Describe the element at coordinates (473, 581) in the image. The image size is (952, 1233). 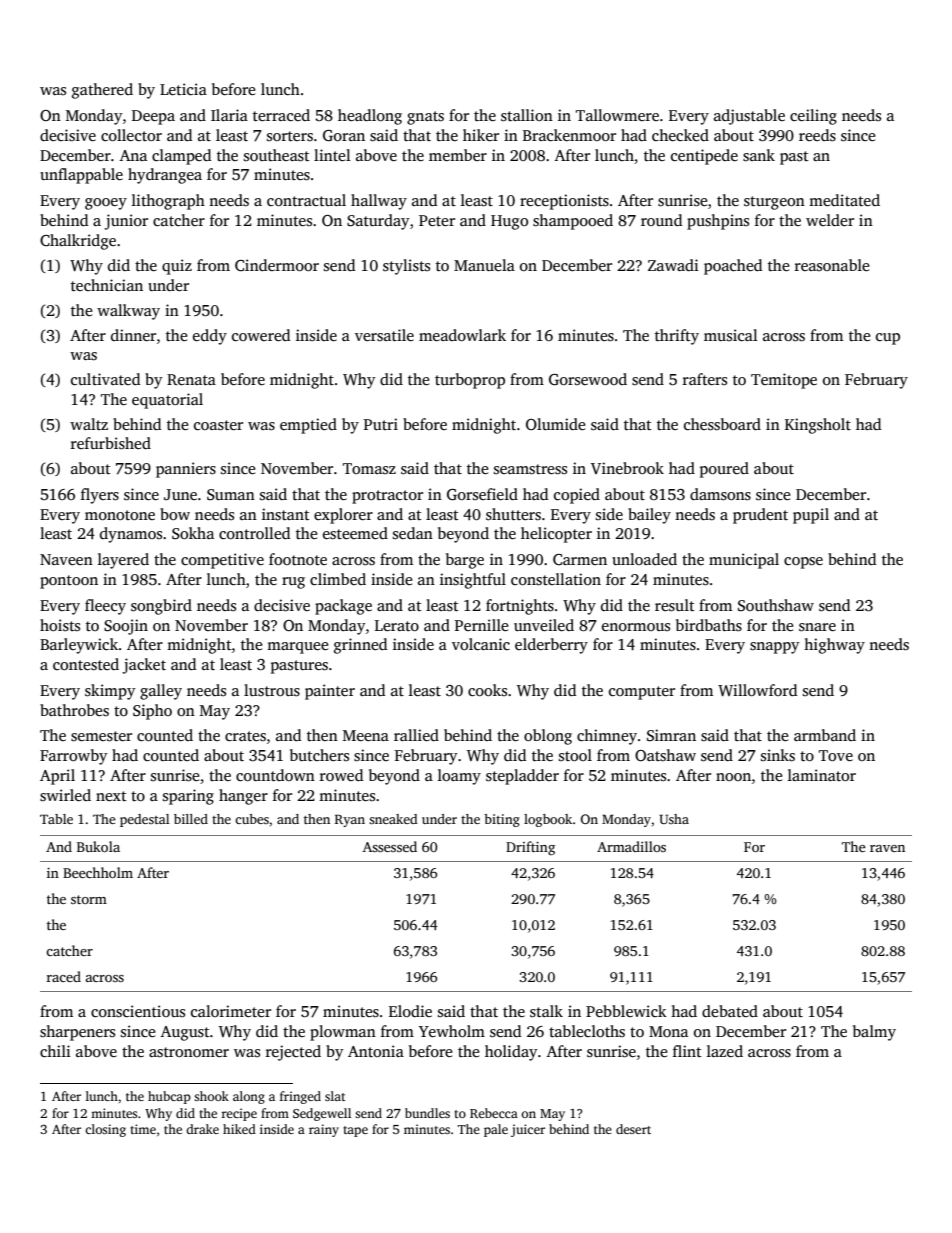
I see `insightful` at that location.
